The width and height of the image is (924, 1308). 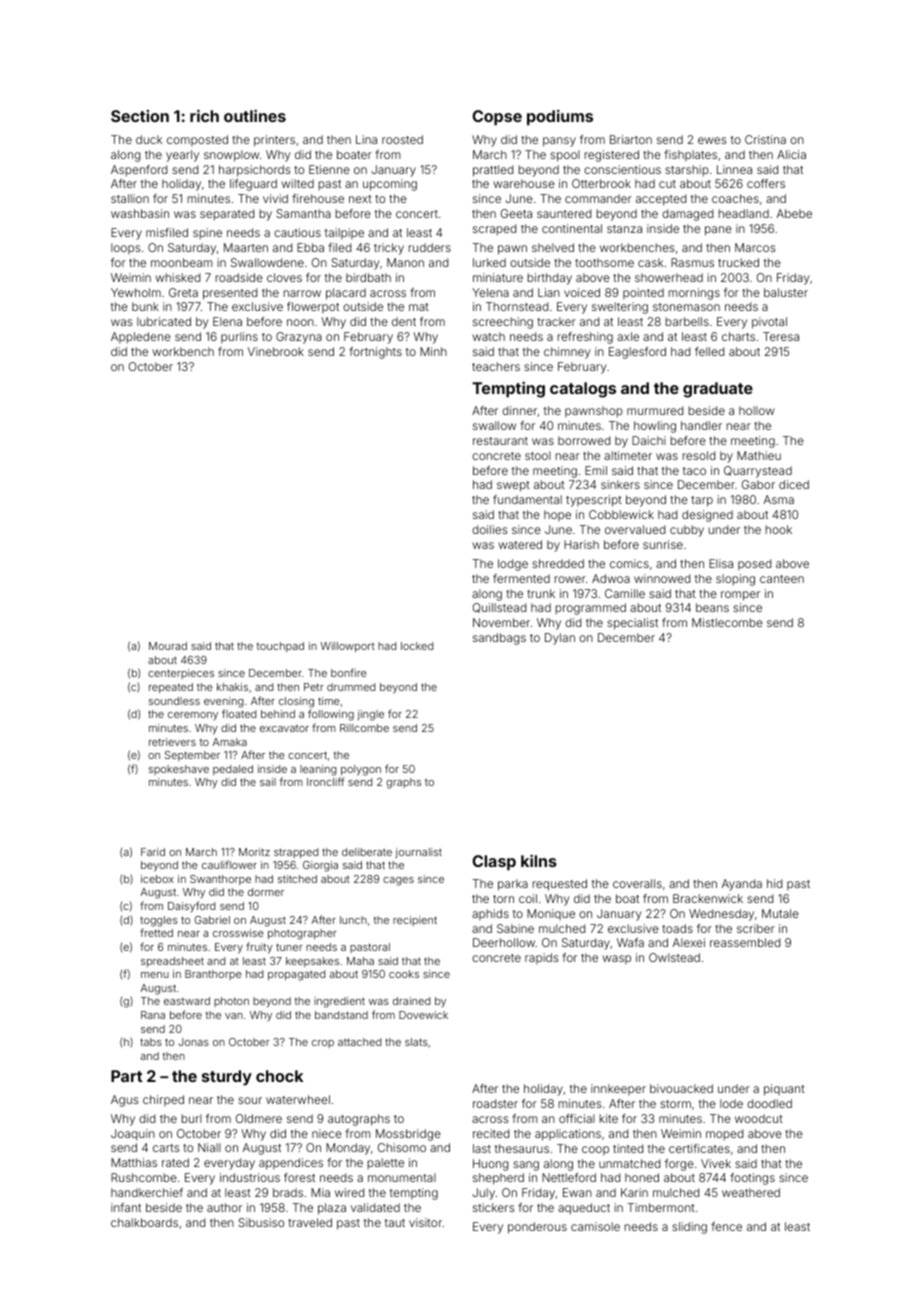 What do you see at coordinates (559, 142) in the image?
I see `pansy` at bounding box center [559, 142].
